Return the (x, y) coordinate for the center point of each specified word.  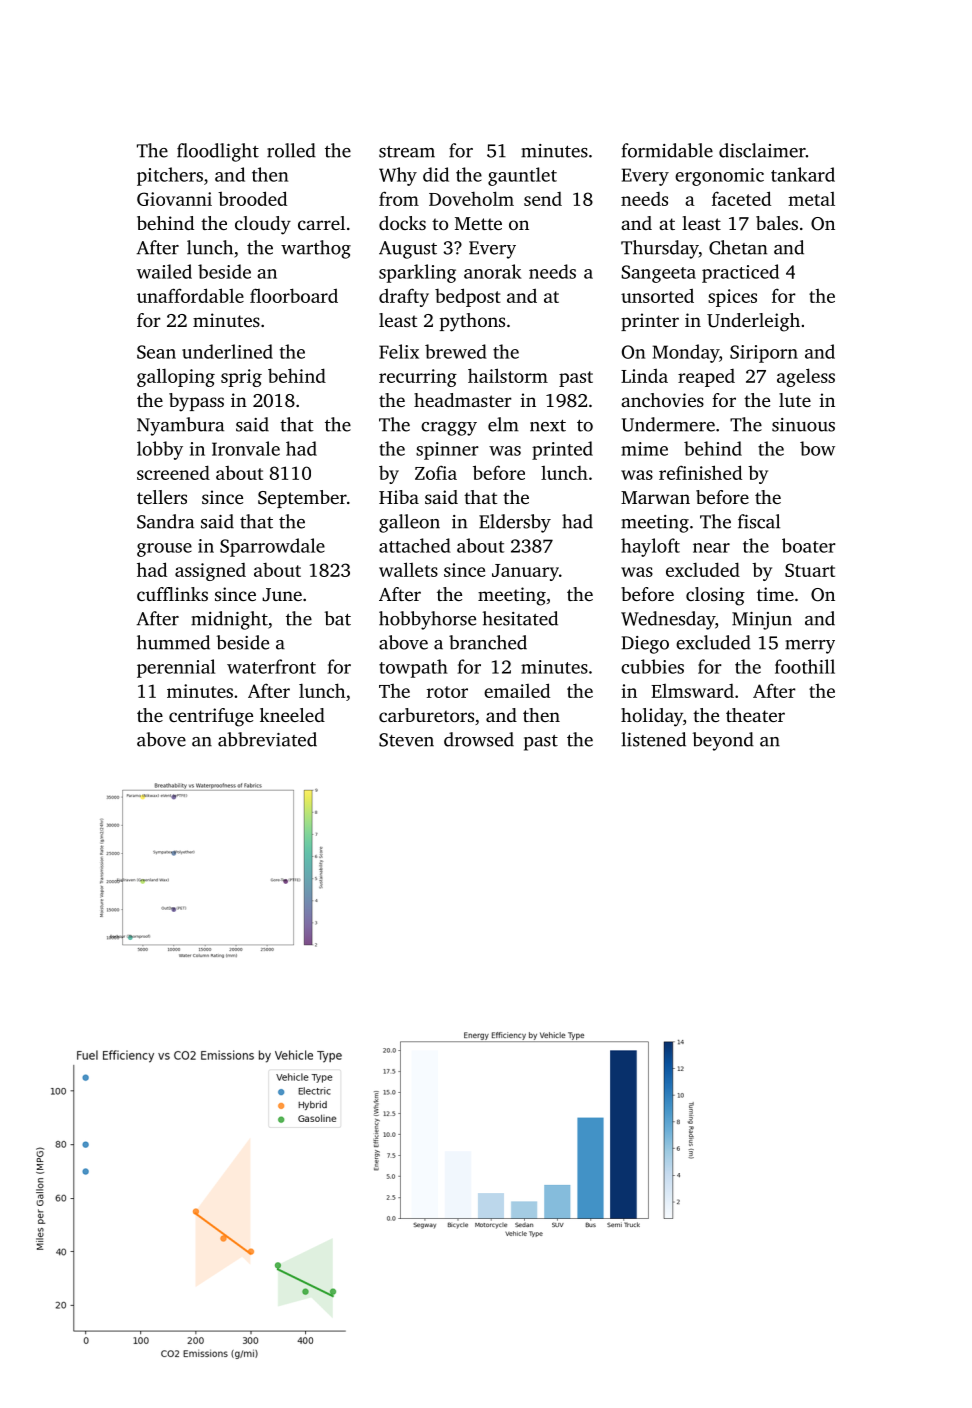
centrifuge (211, 717)
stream (407, 152)
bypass (196, 402)
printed (562, 450)
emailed (517, 690)
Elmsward (692, 691)
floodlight (218, 152)
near (711, 548)
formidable (667, 150)
